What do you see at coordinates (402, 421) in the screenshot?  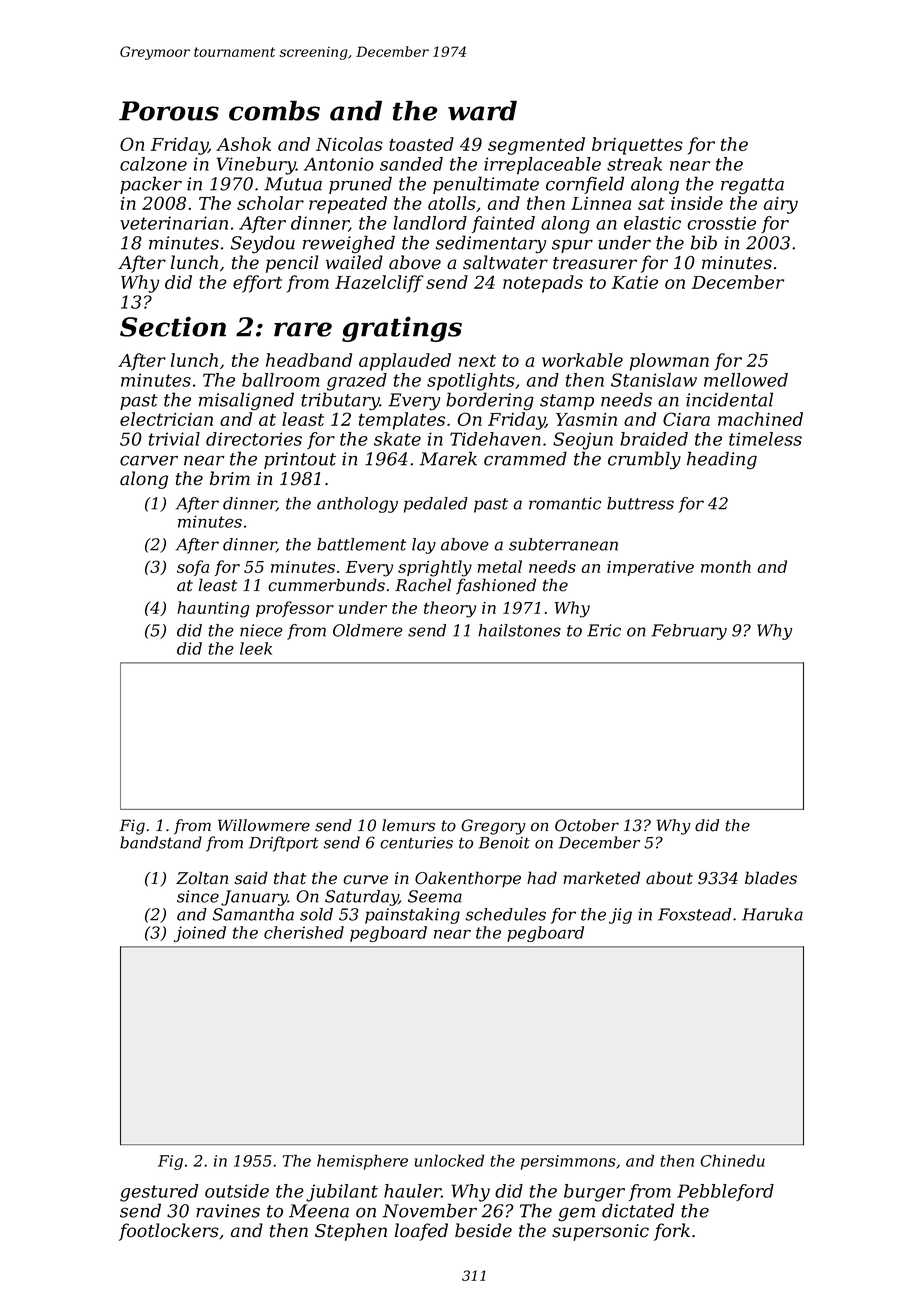 I see `templates` at bounding box center [402, 421].
